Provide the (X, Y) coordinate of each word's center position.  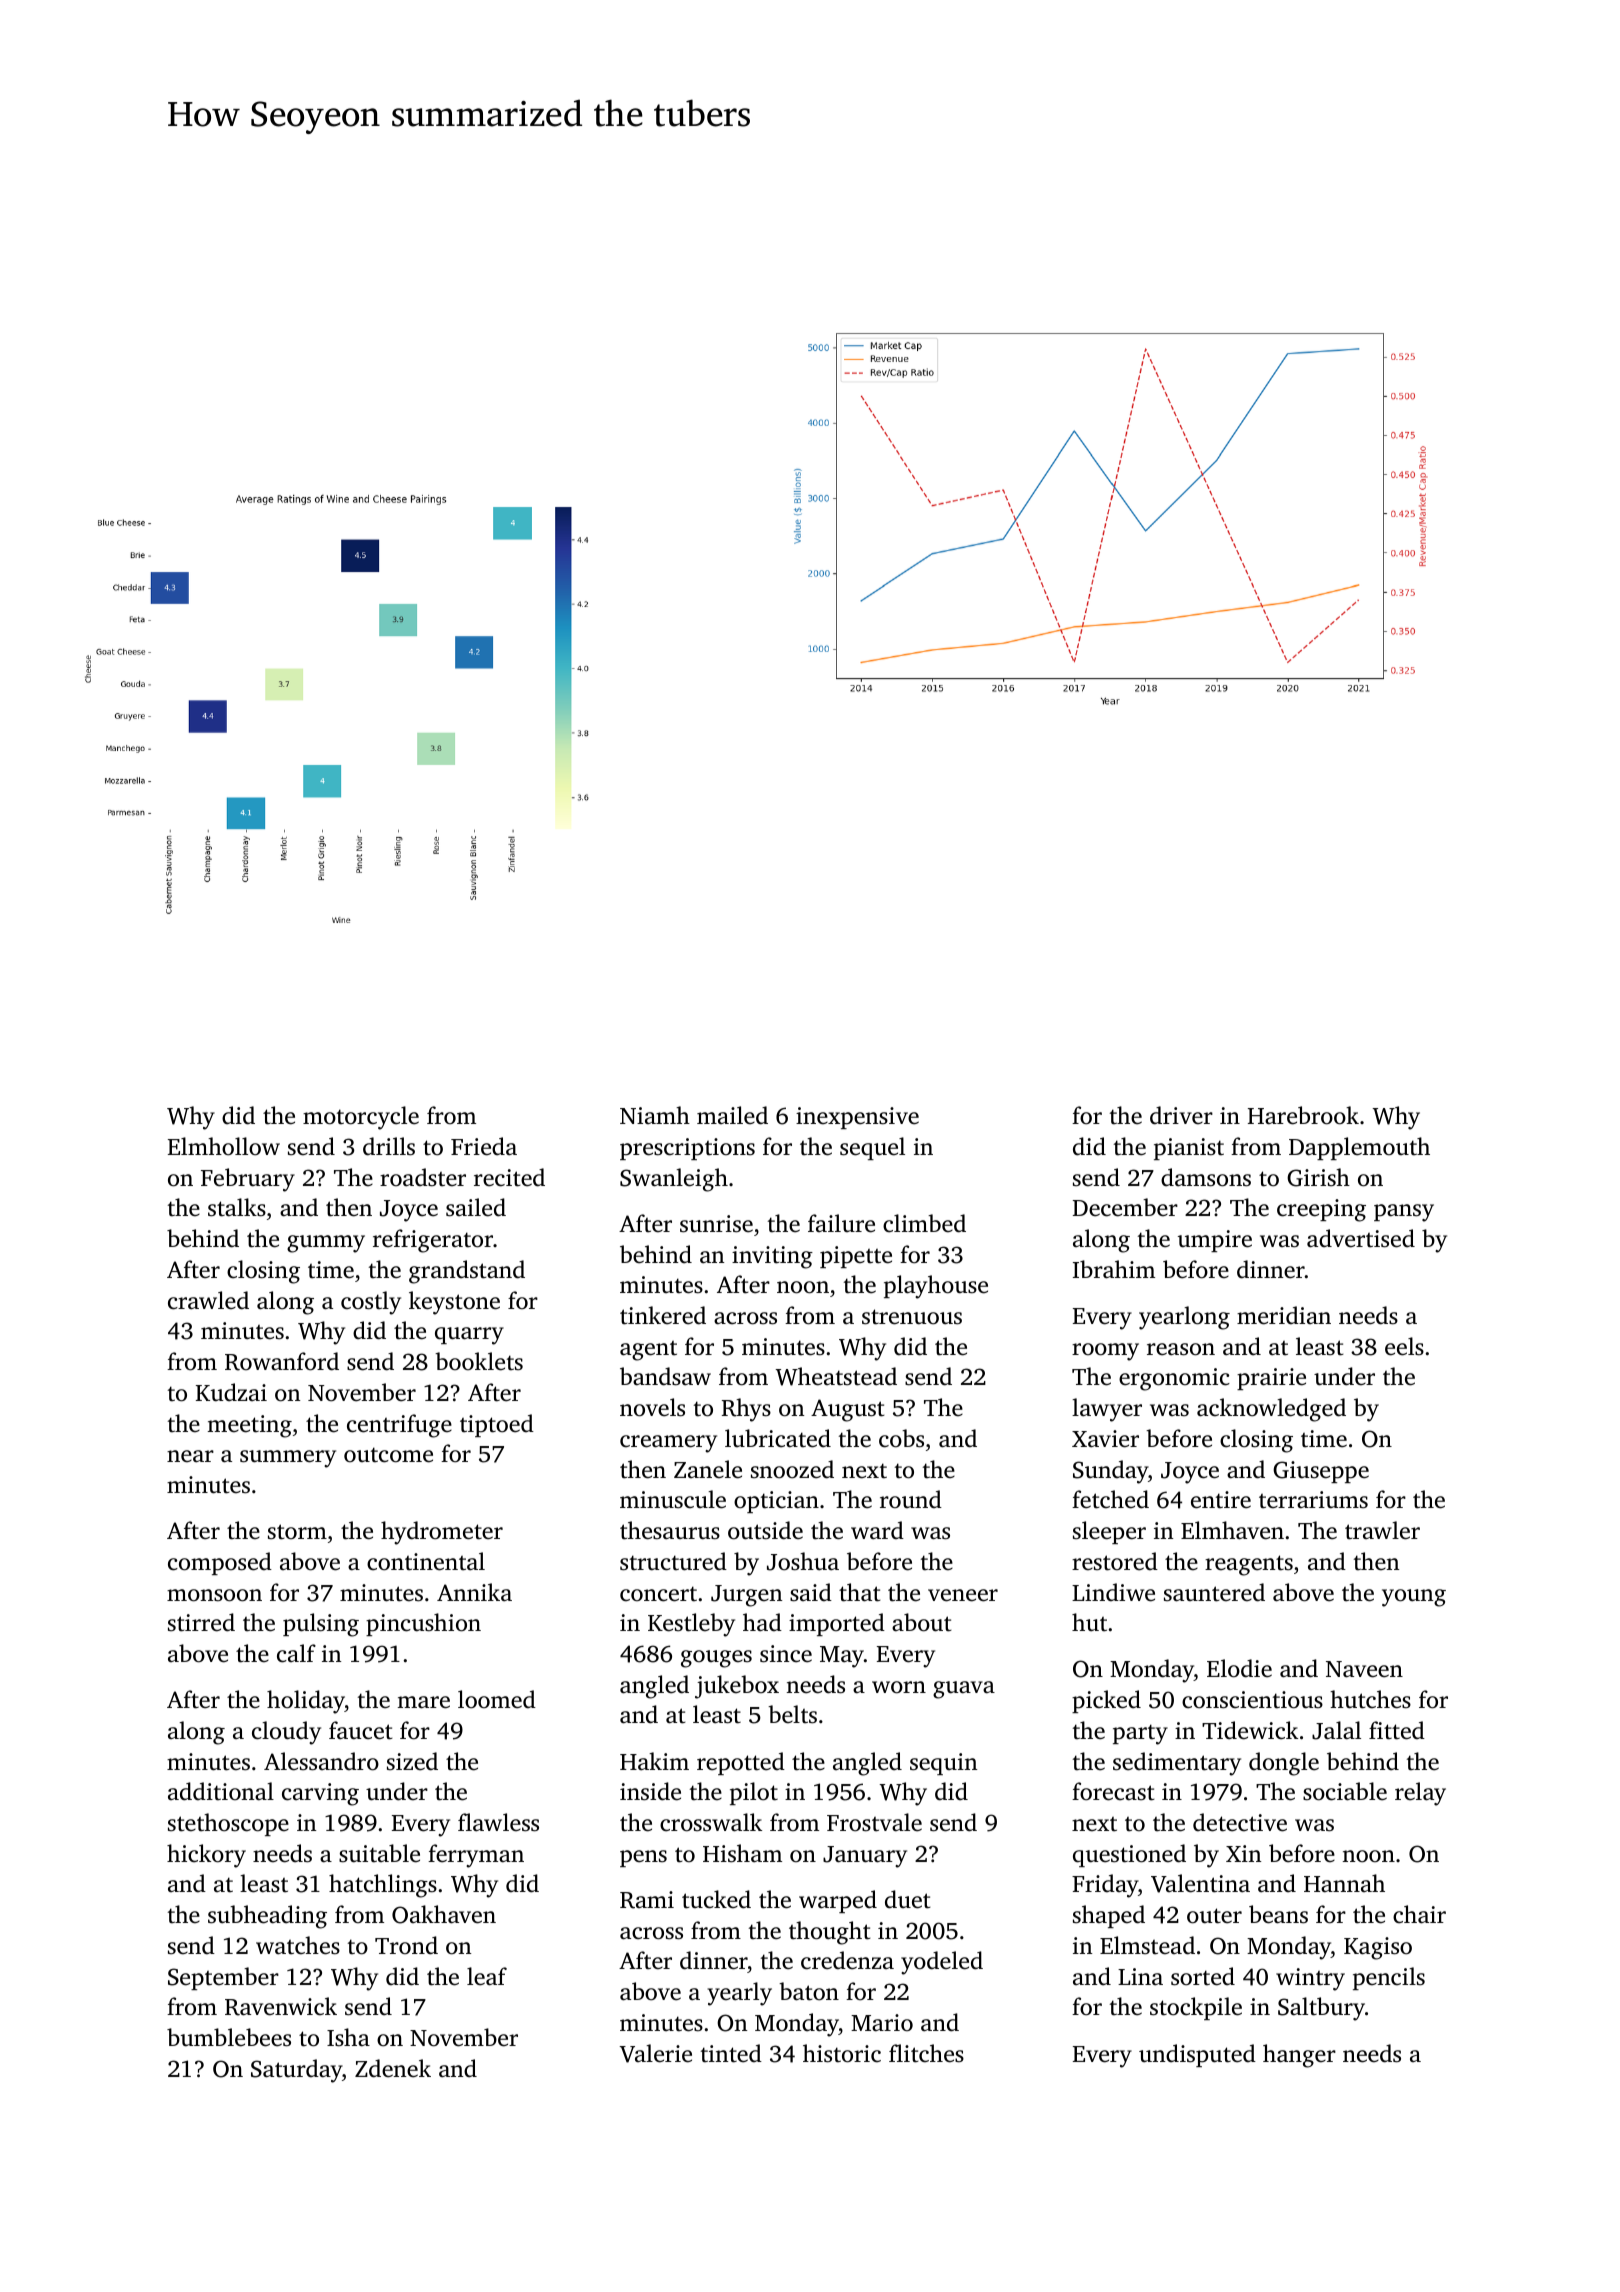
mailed (732, 1115)
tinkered (663, 1315)
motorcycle (361, 1118)
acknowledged (1271, 1410)
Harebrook (1303, 1115)
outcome (388, 1455)
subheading (267, 1917)
